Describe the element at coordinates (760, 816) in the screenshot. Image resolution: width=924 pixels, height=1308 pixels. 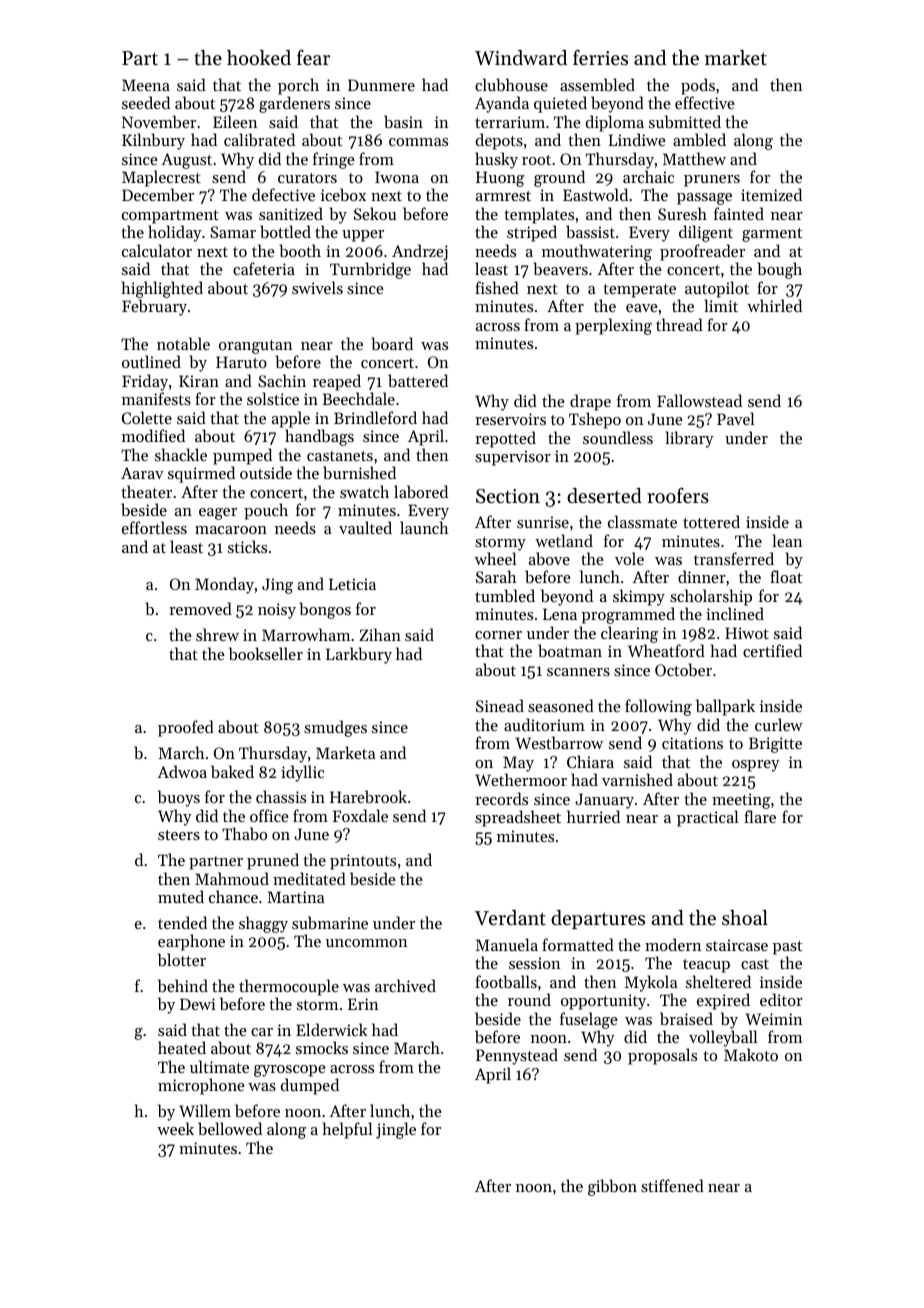
I see `flare` at that location.
